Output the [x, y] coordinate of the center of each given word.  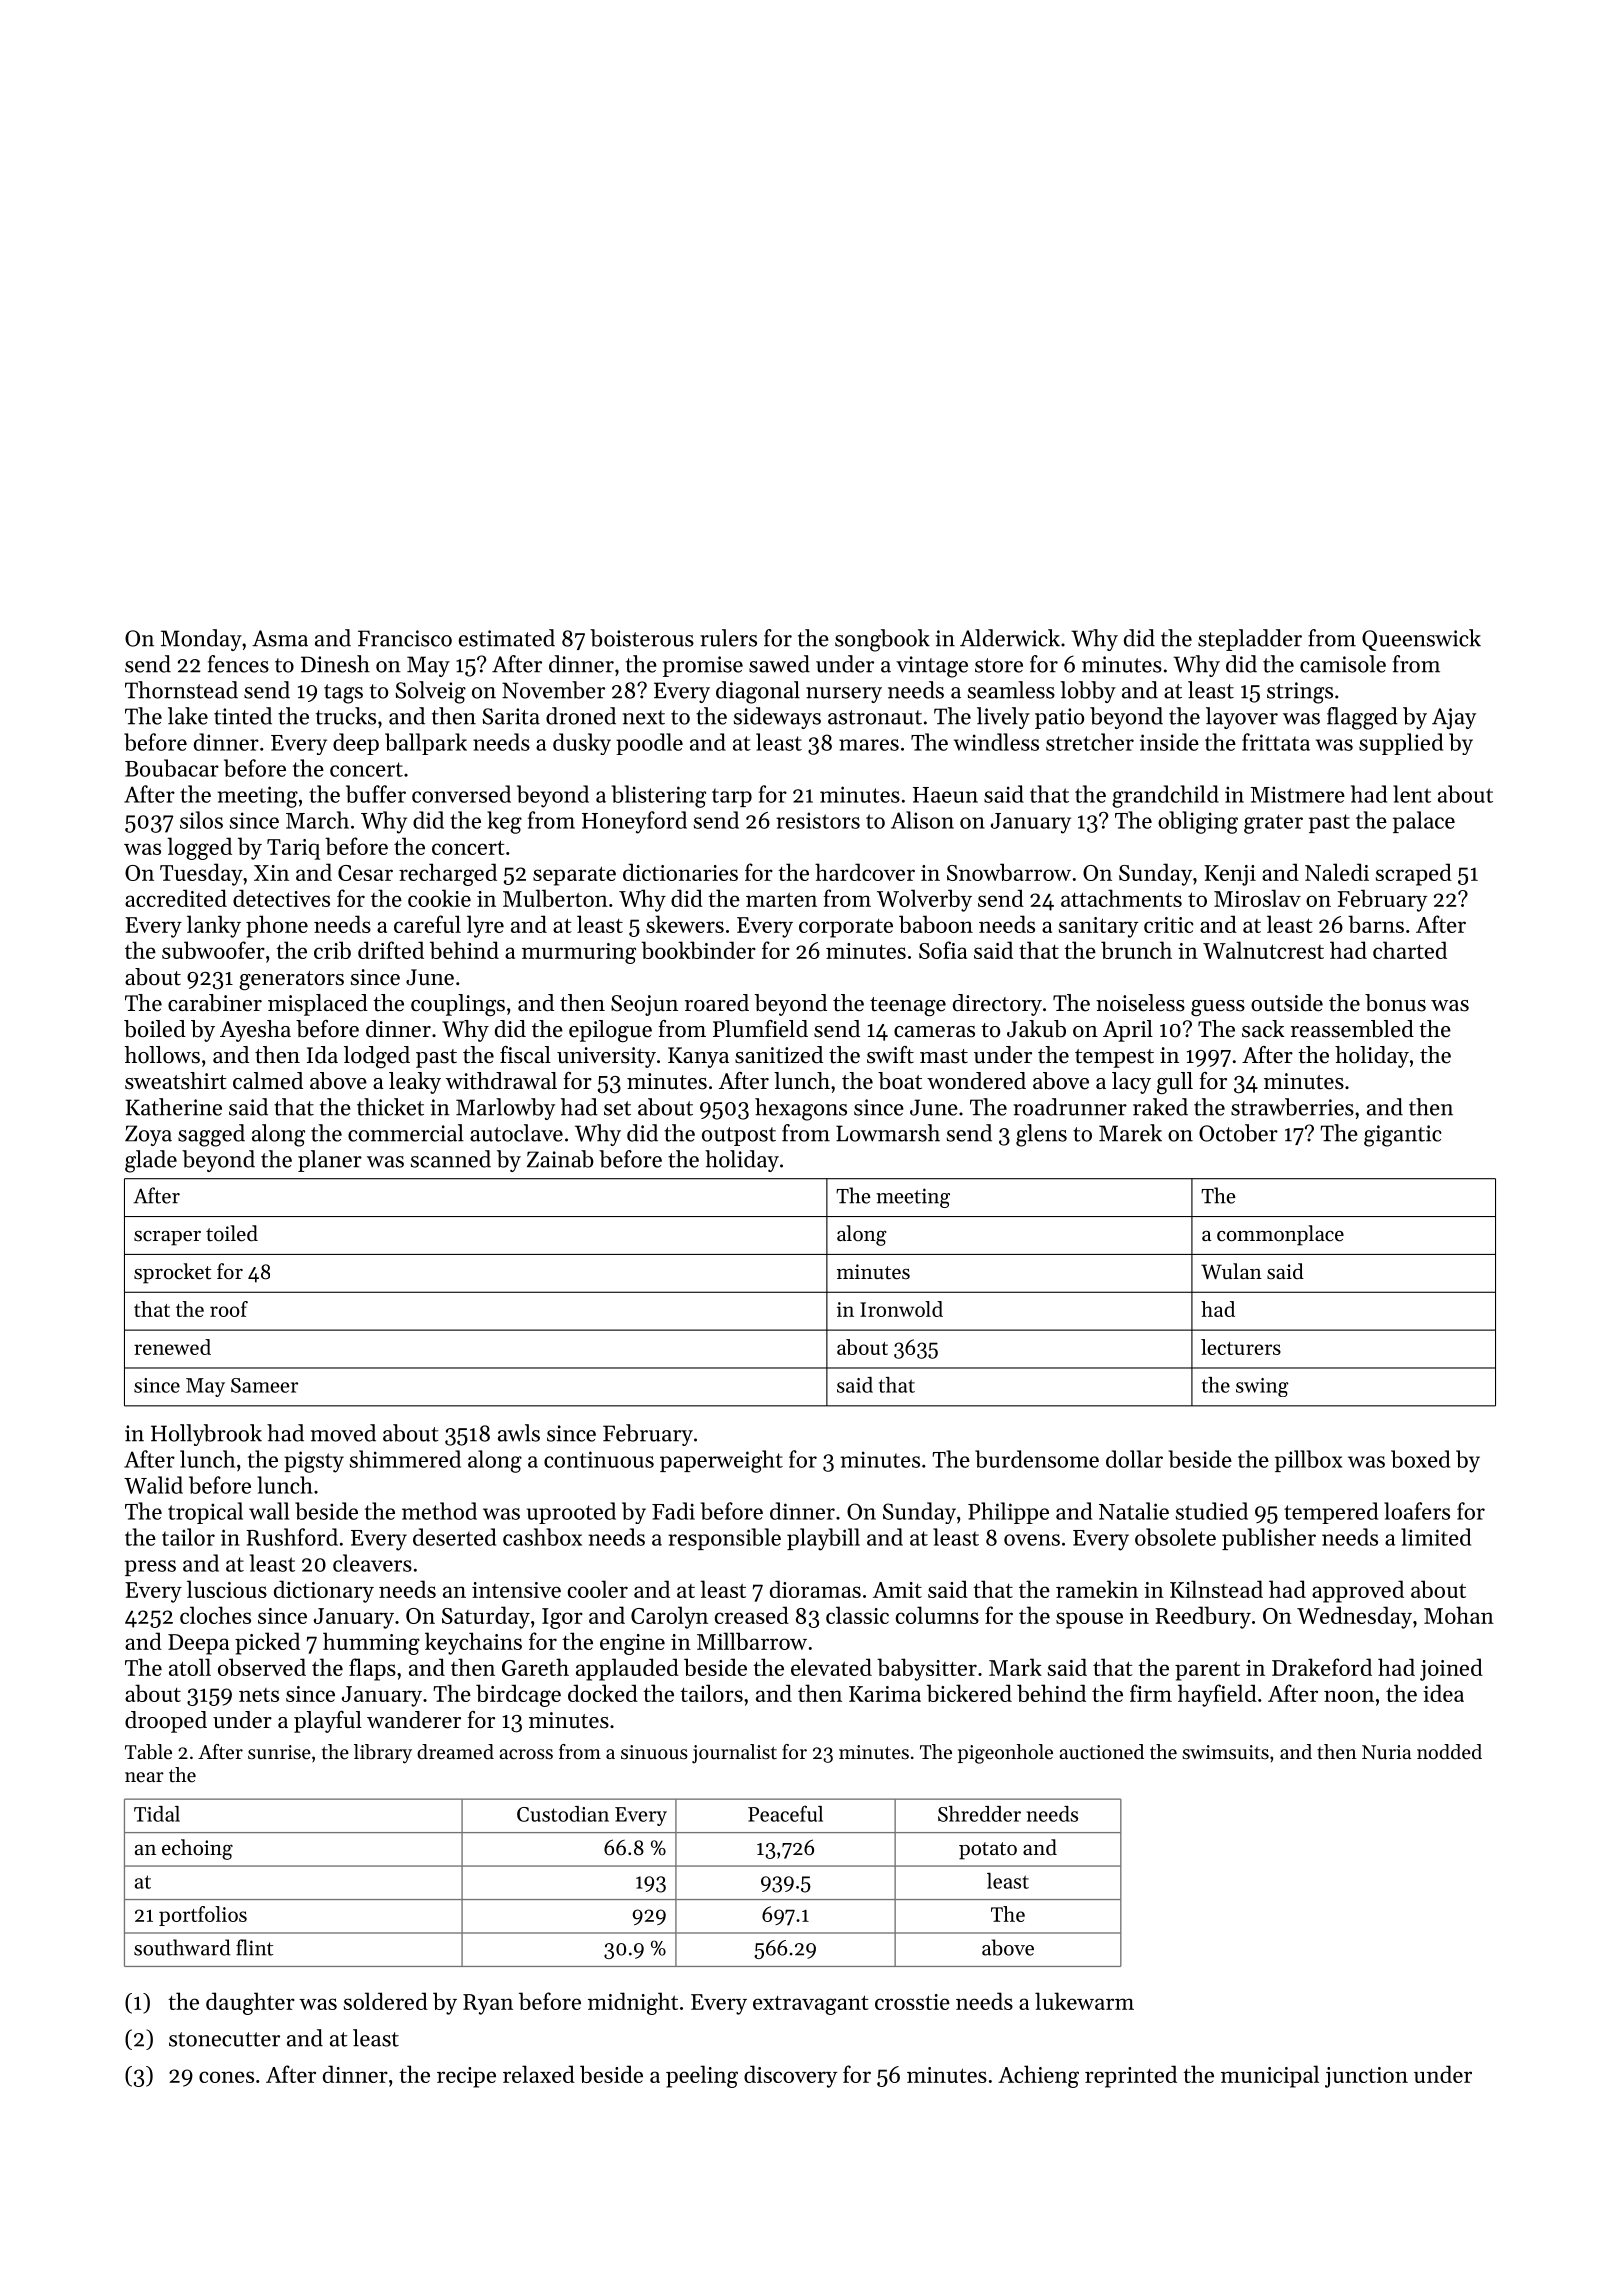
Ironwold [901, 1309]
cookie [439, 898]
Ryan [488, 2004]
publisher [1269, 1539]
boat [900, 1081]
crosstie [912, 2002]
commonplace [1280, 1235]
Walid [153, 1485]
